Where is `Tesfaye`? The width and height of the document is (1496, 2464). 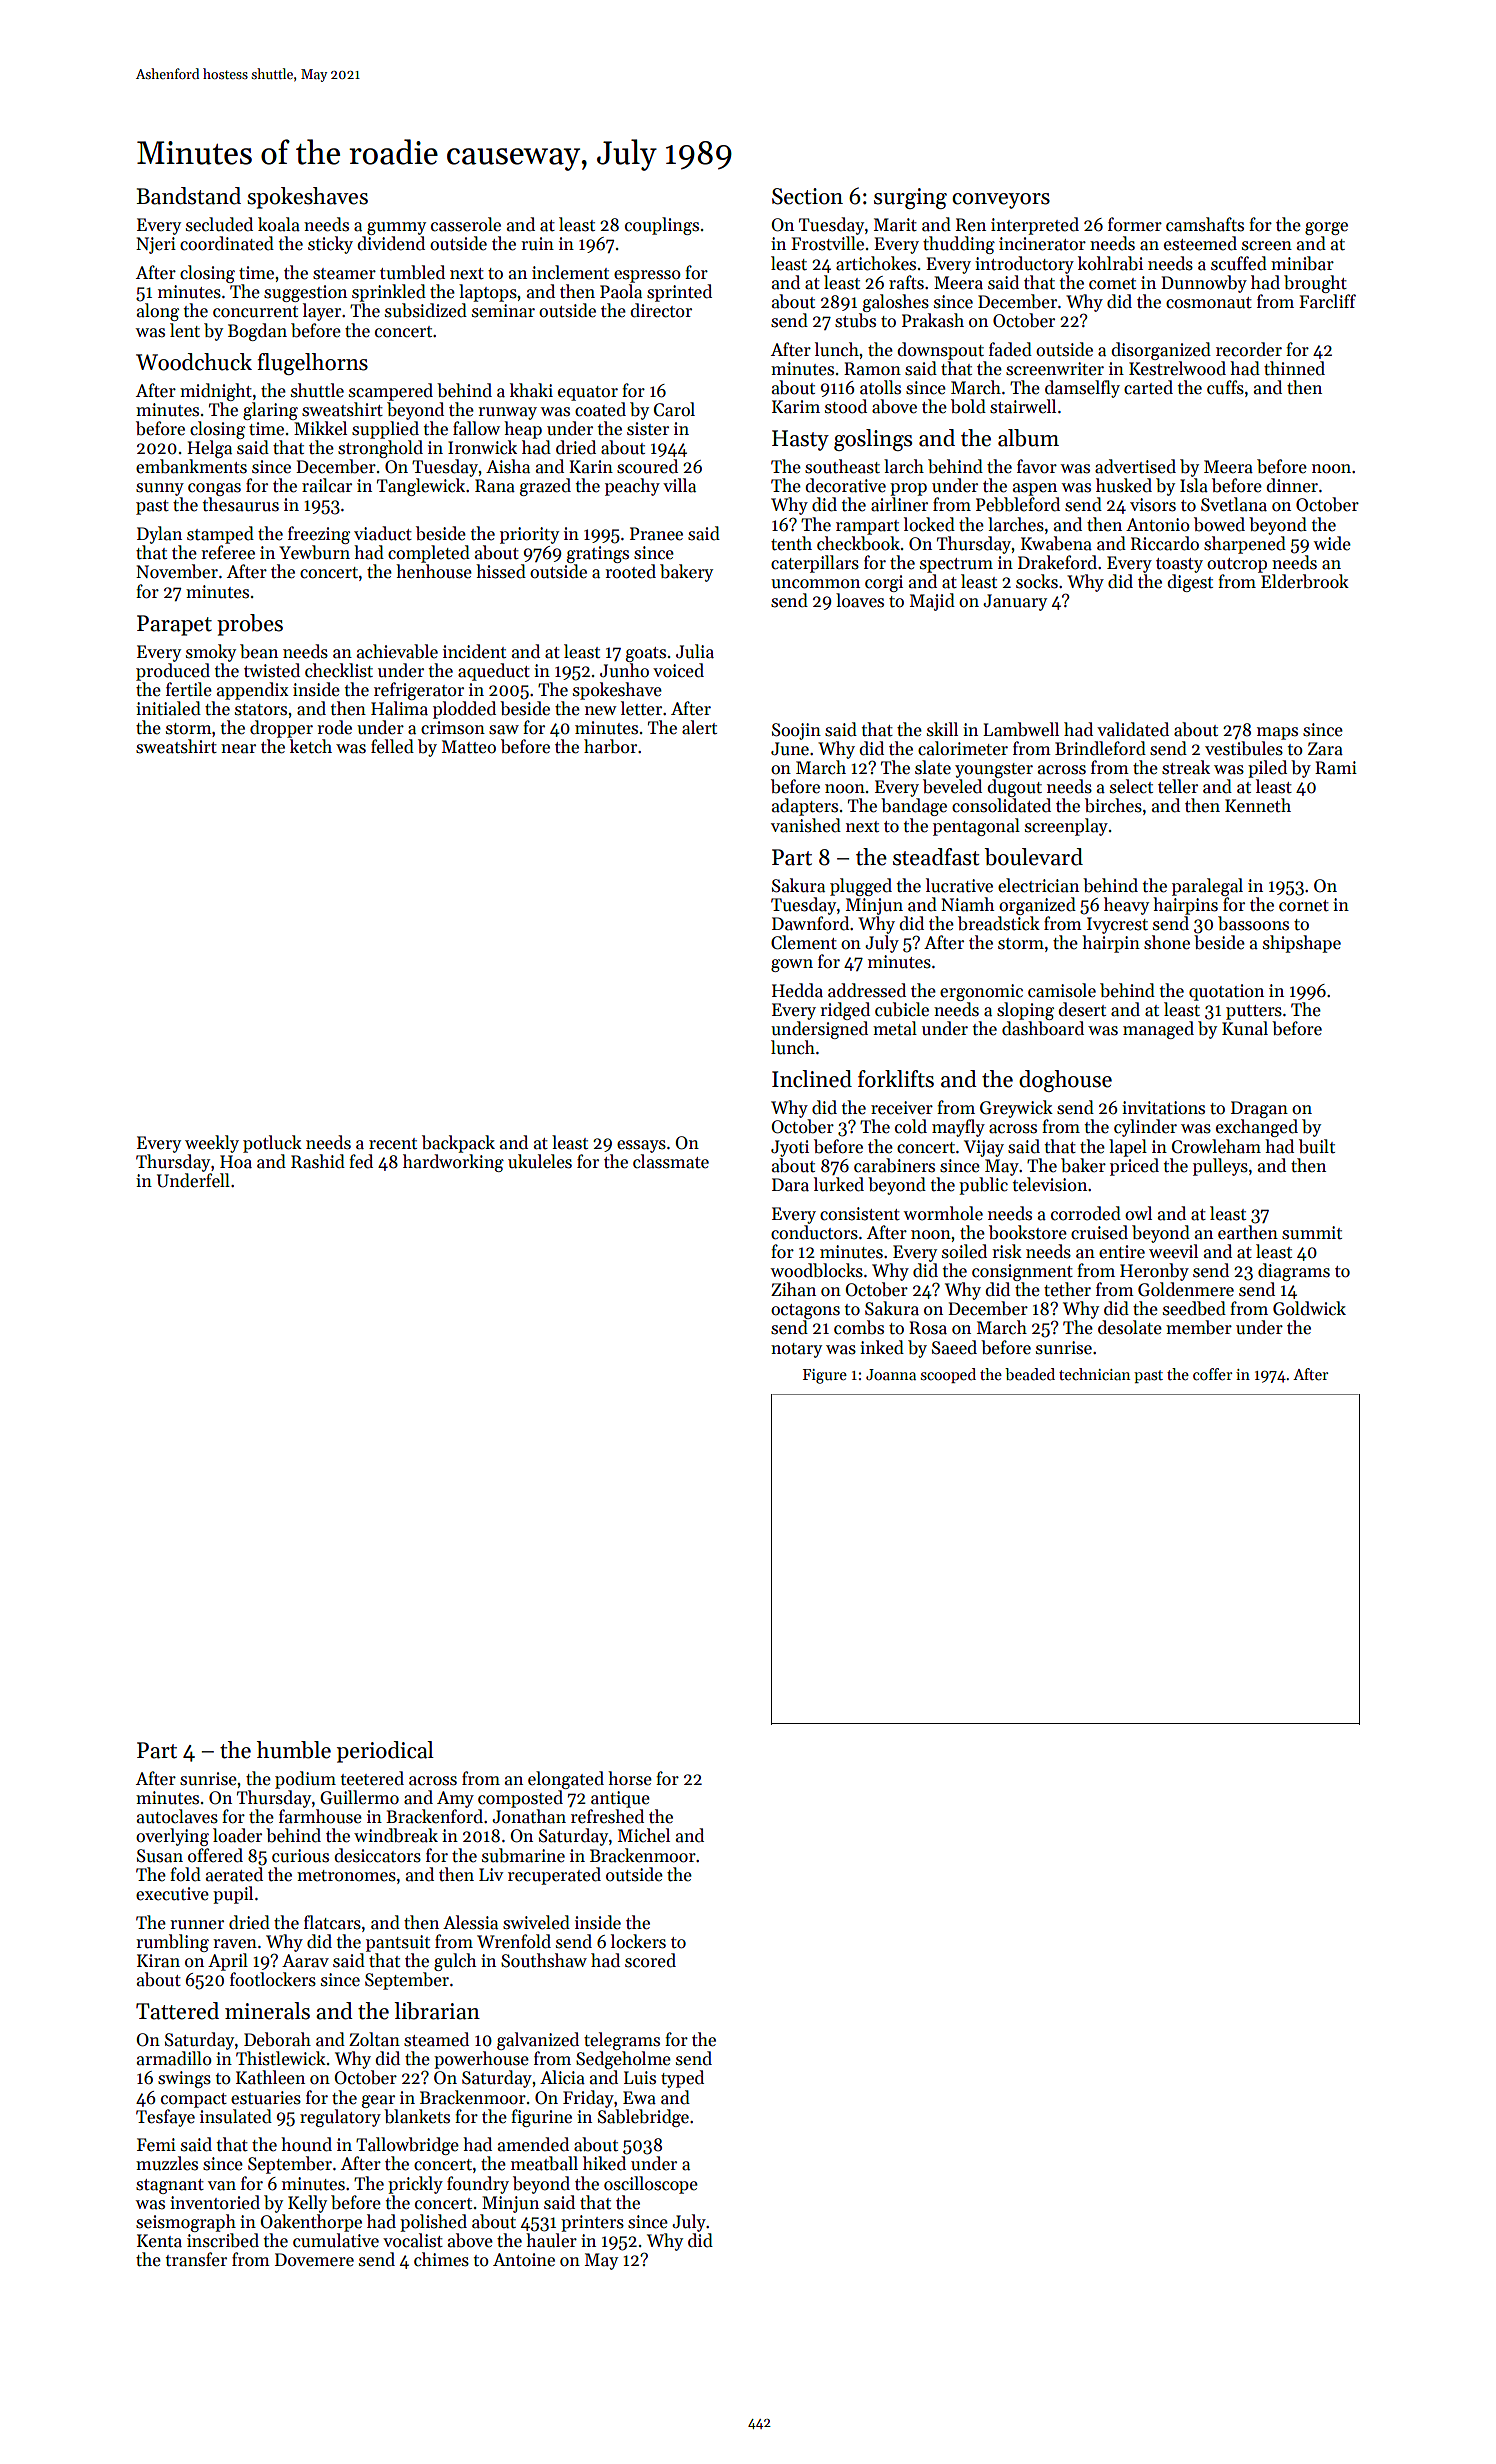 Tesfaye is located at coordinates (165, 2118).
